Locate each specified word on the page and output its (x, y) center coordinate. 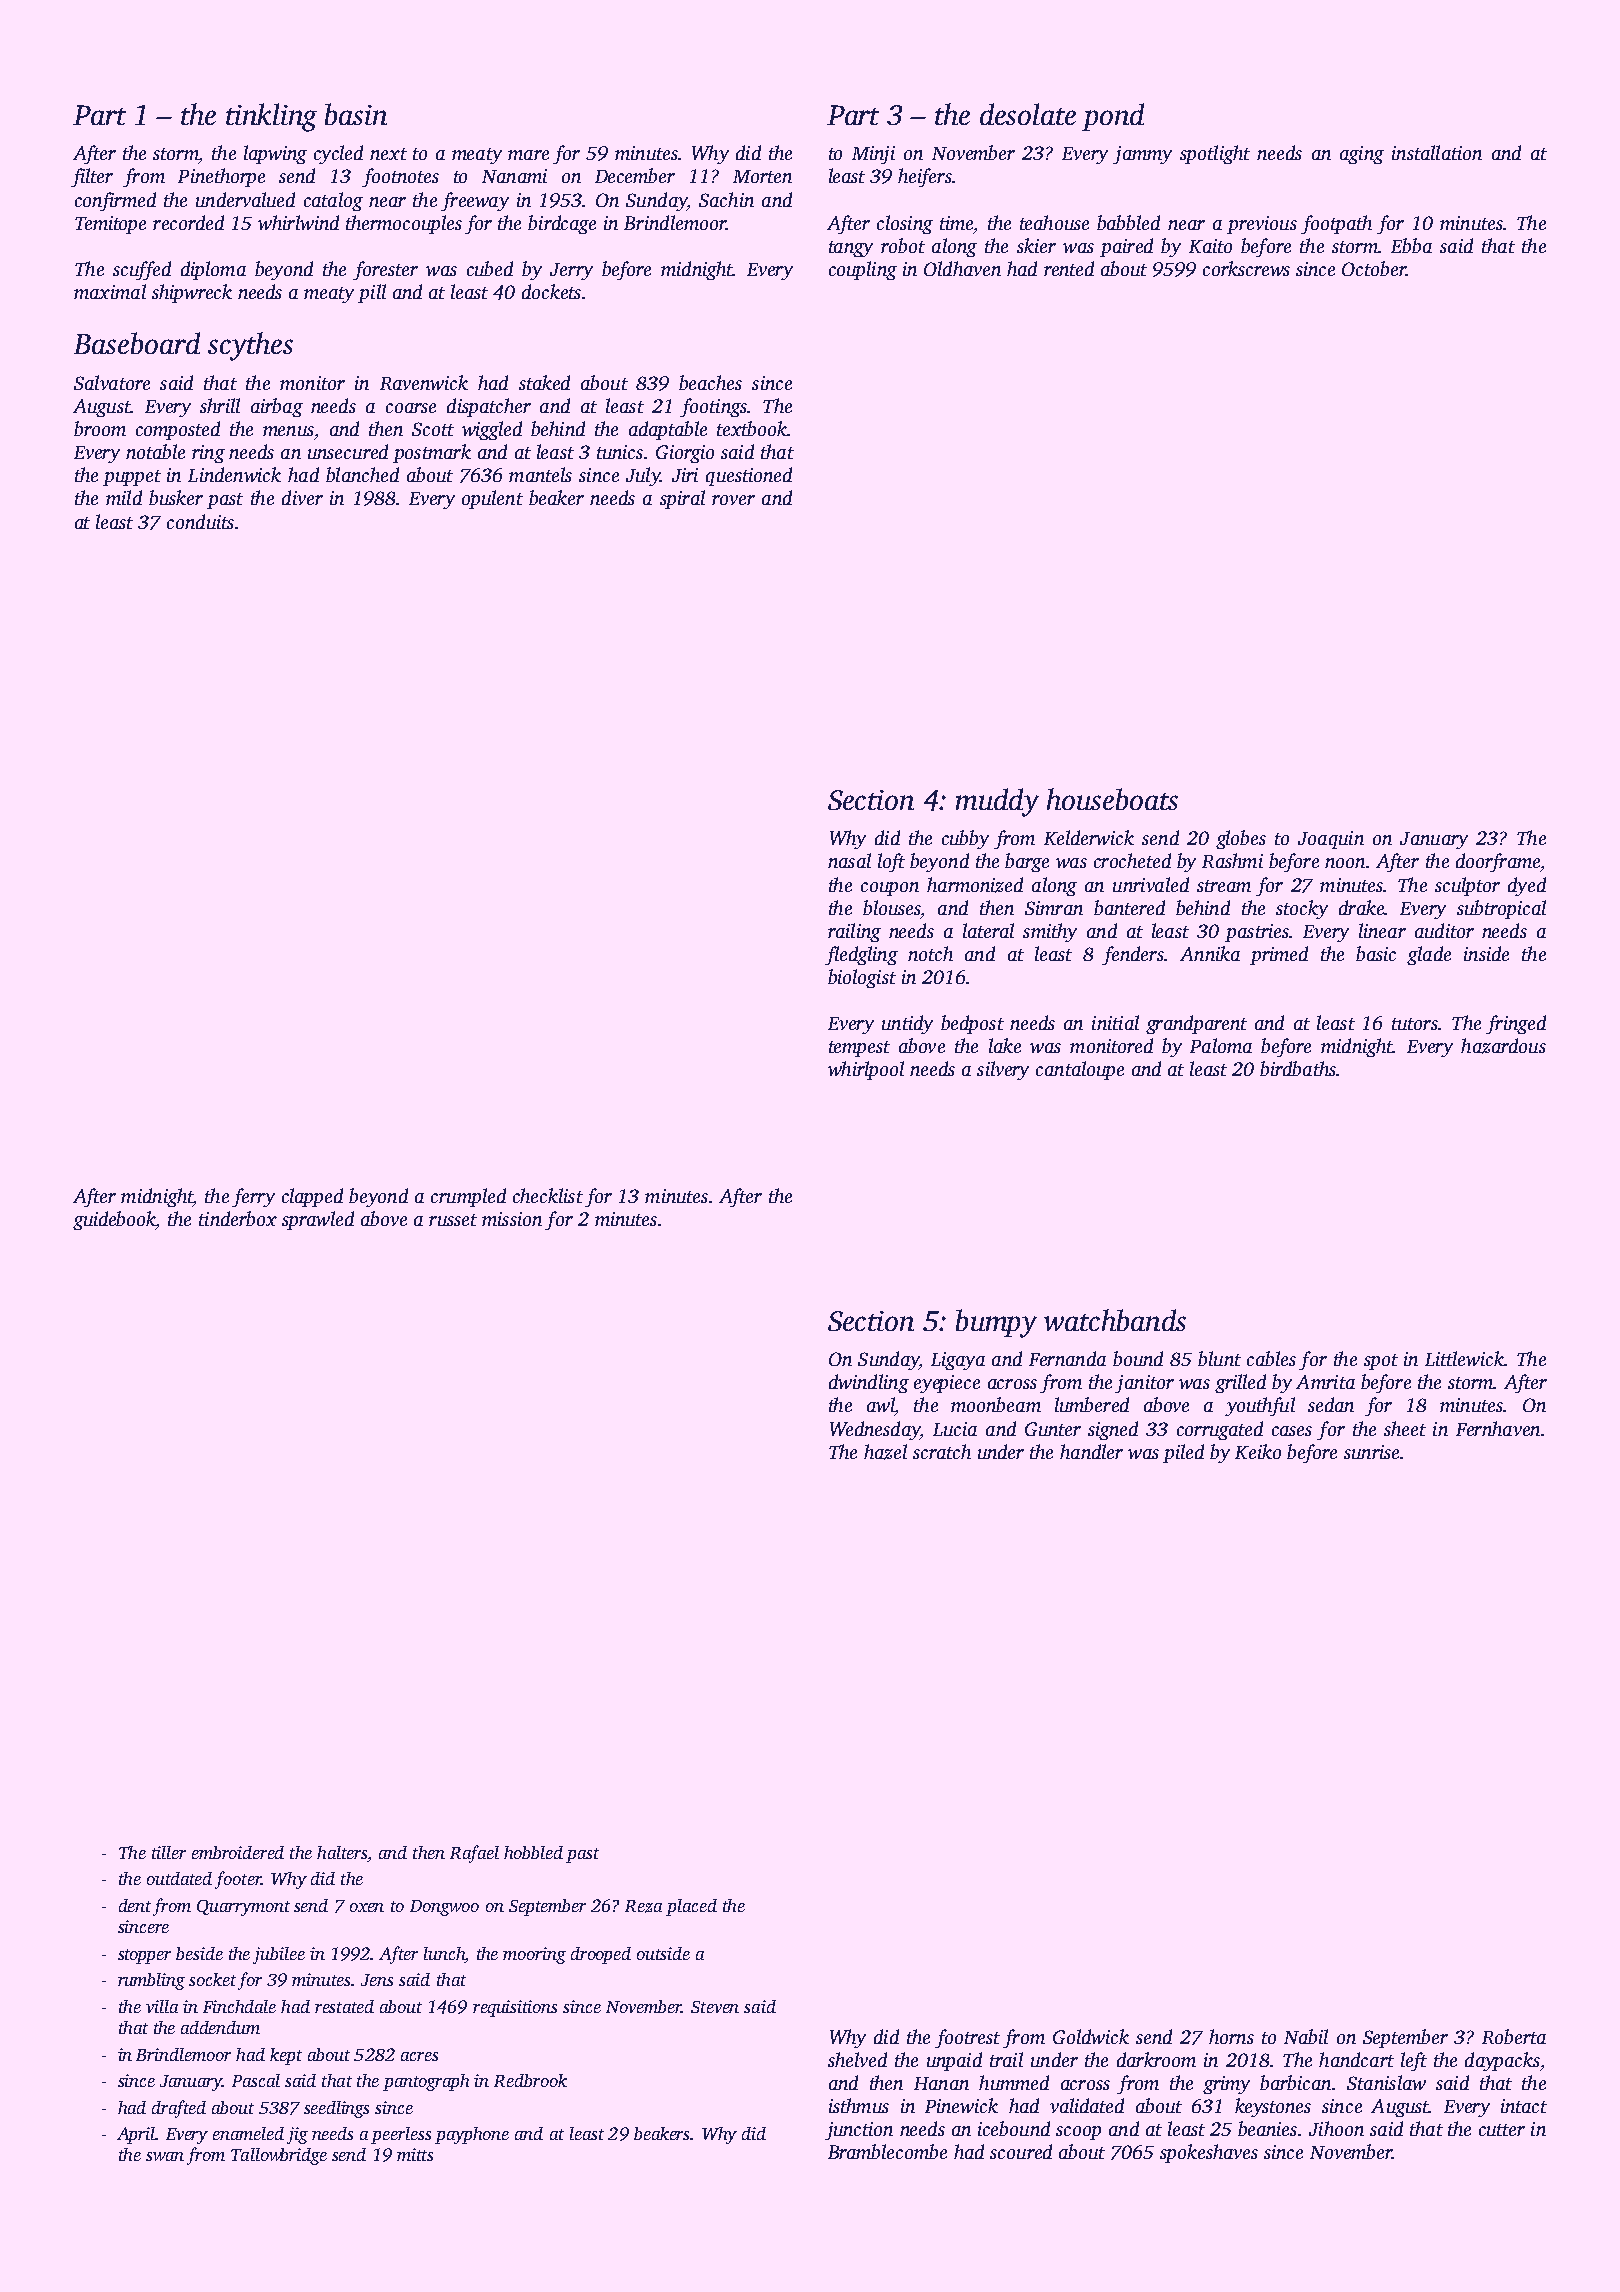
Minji (873, 155)
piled (1183, 1453)
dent (135, 1905)
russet (453, 1220)
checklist (548, 1195)
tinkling (271, 117)
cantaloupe (1080, 1070)
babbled (1128, 222)
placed (691, 1907)
